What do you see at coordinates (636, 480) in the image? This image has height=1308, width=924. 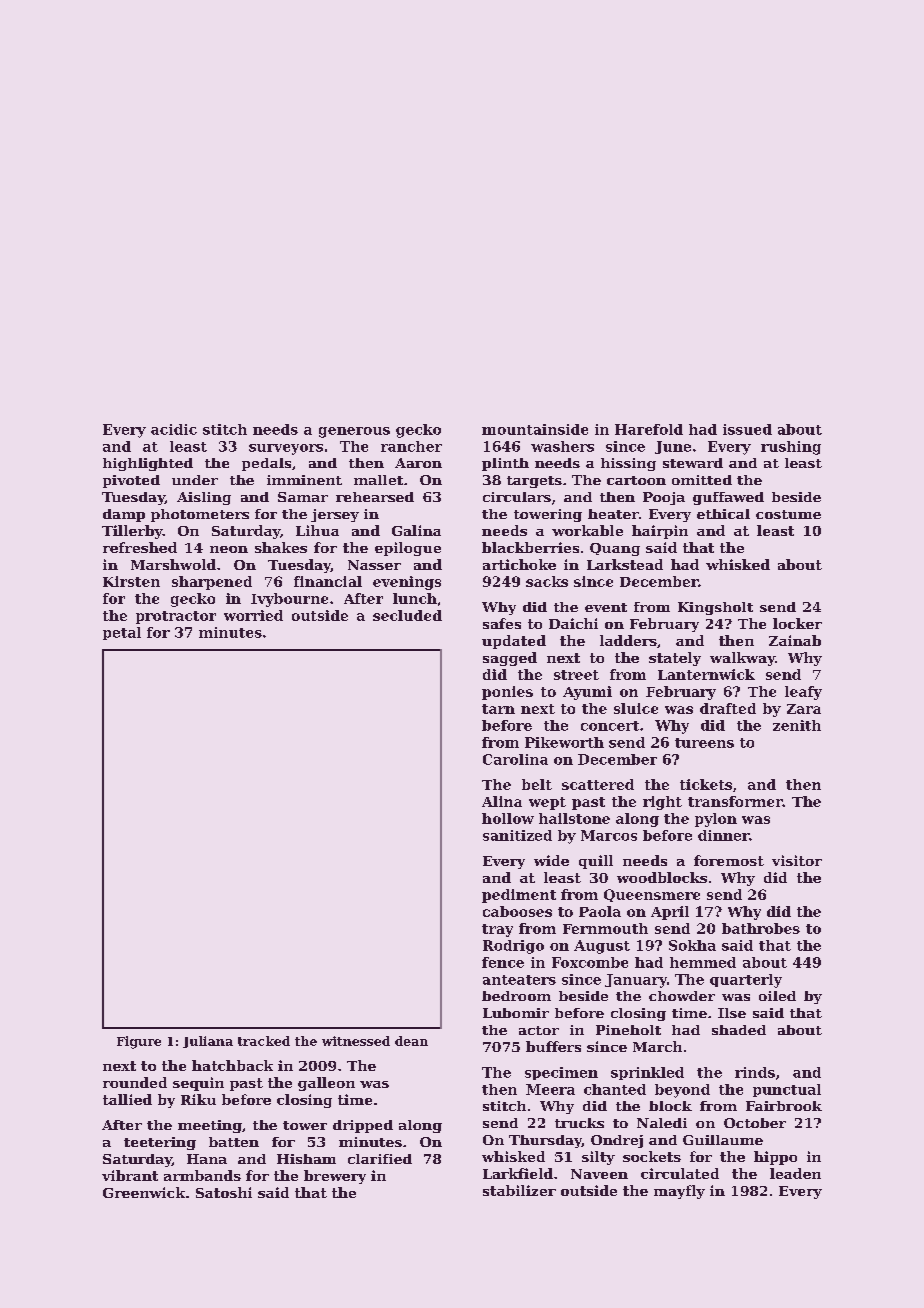 I see `cartoon` at bounding box center [636, 480].
